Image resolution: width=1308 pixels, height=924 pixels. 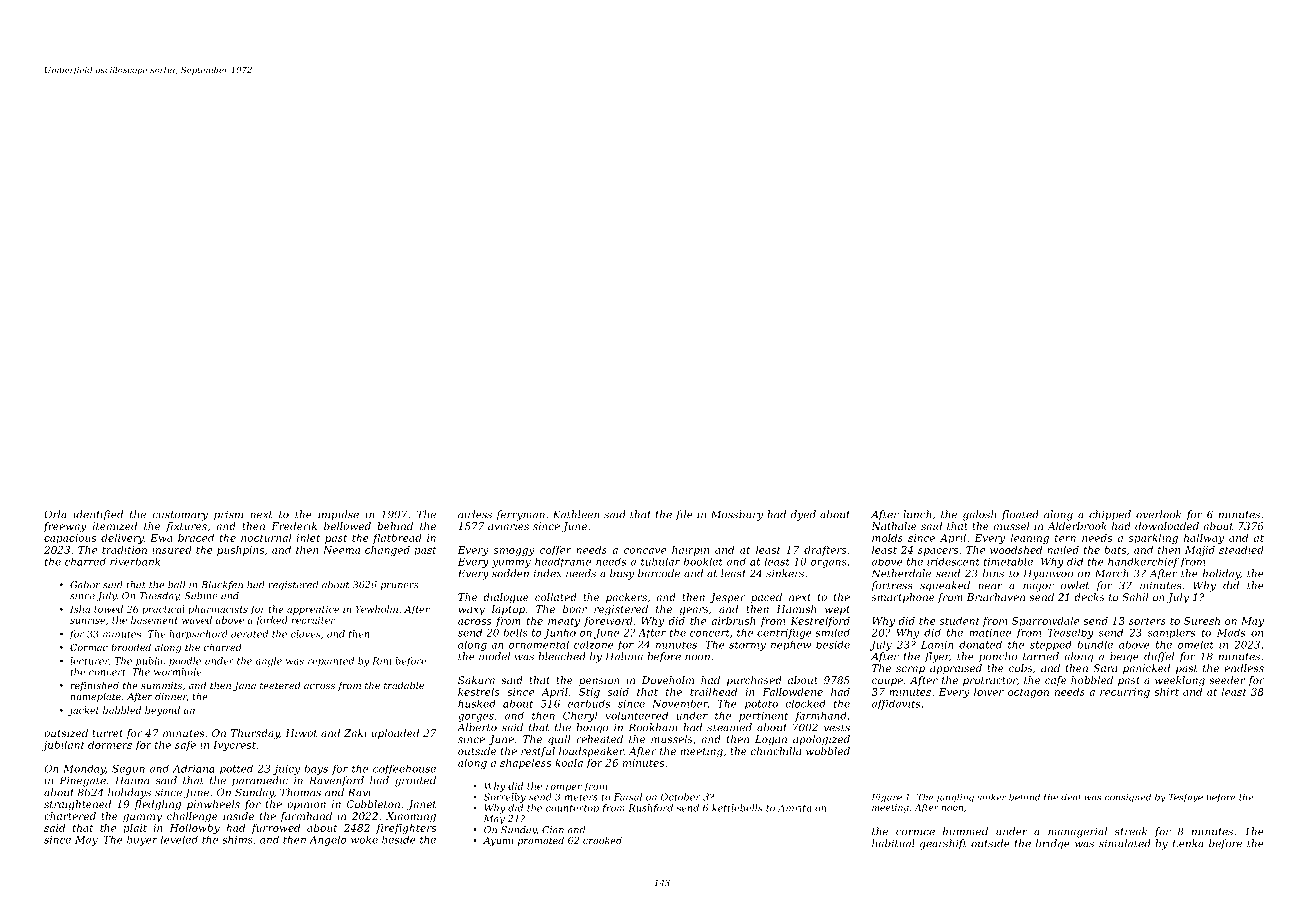 I want to click on consigned, so click(x=1128, y=798).
